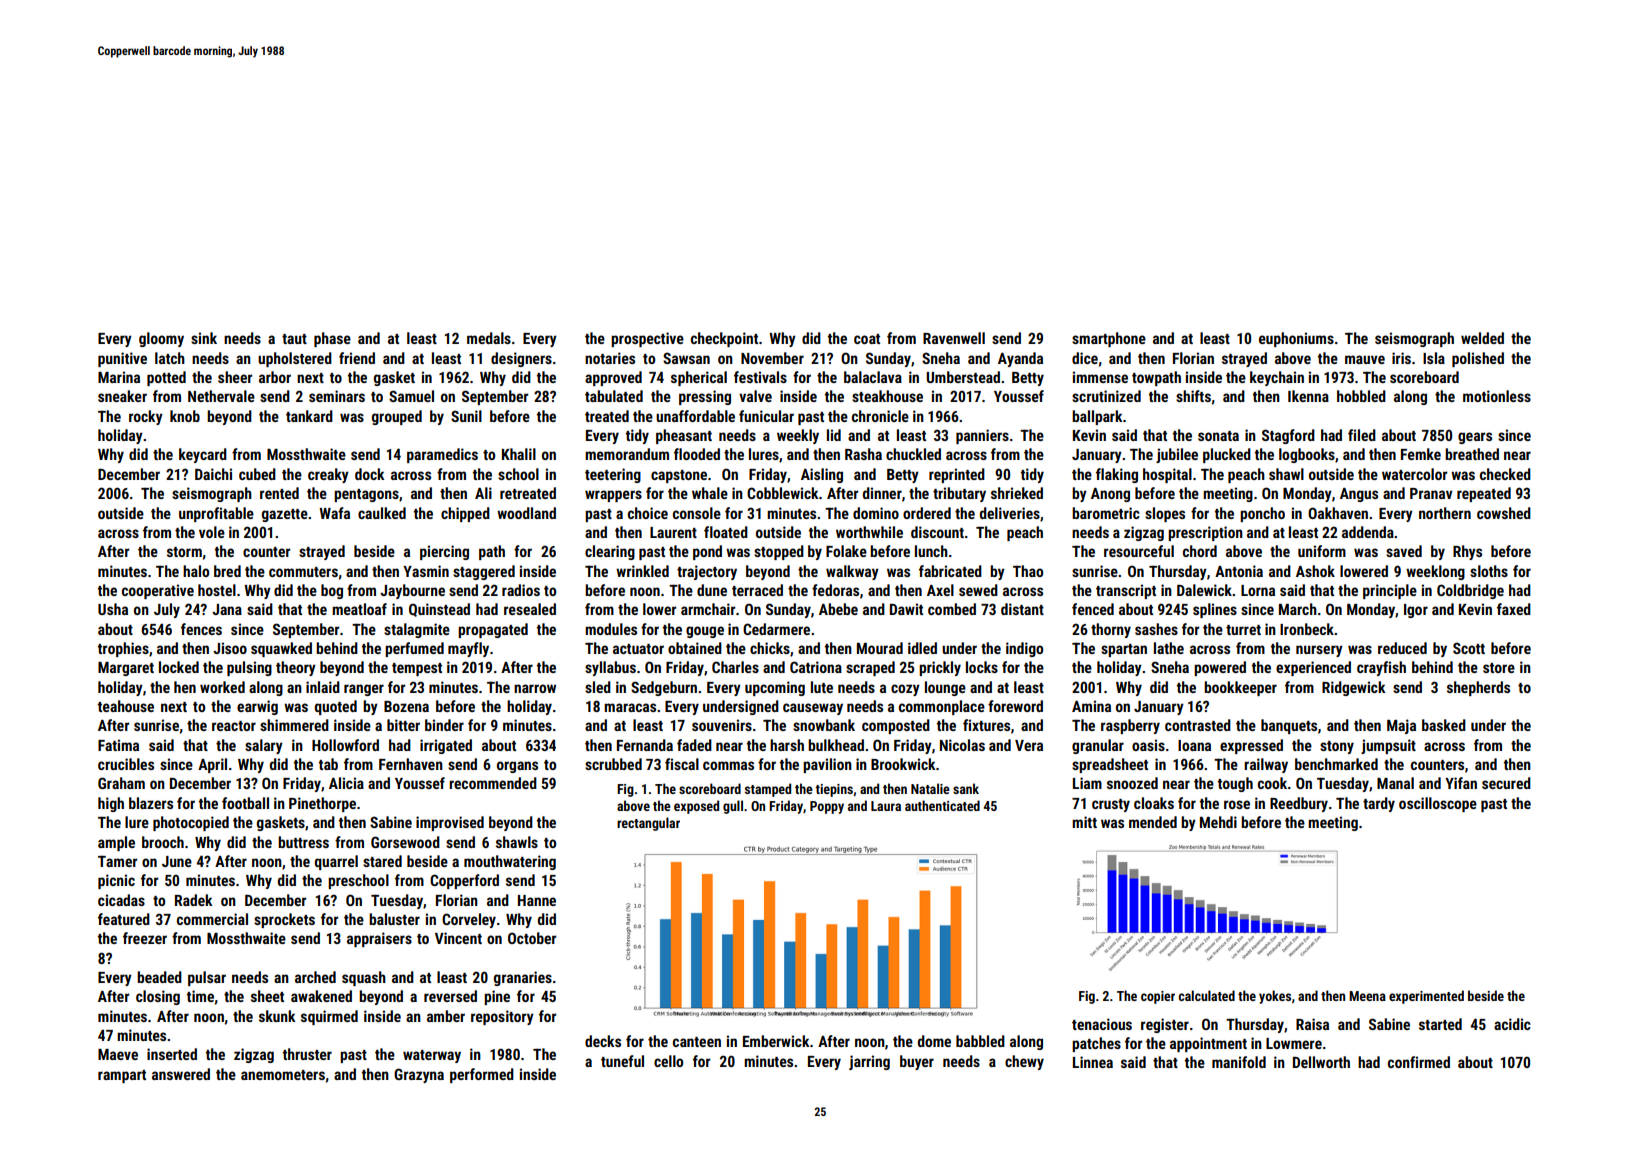 This screenshot has width=1629, height=1152. What do you see at coordinates (627, 454) in the screenshot?
I see `memorandum` at bounding box center [627, 454].
